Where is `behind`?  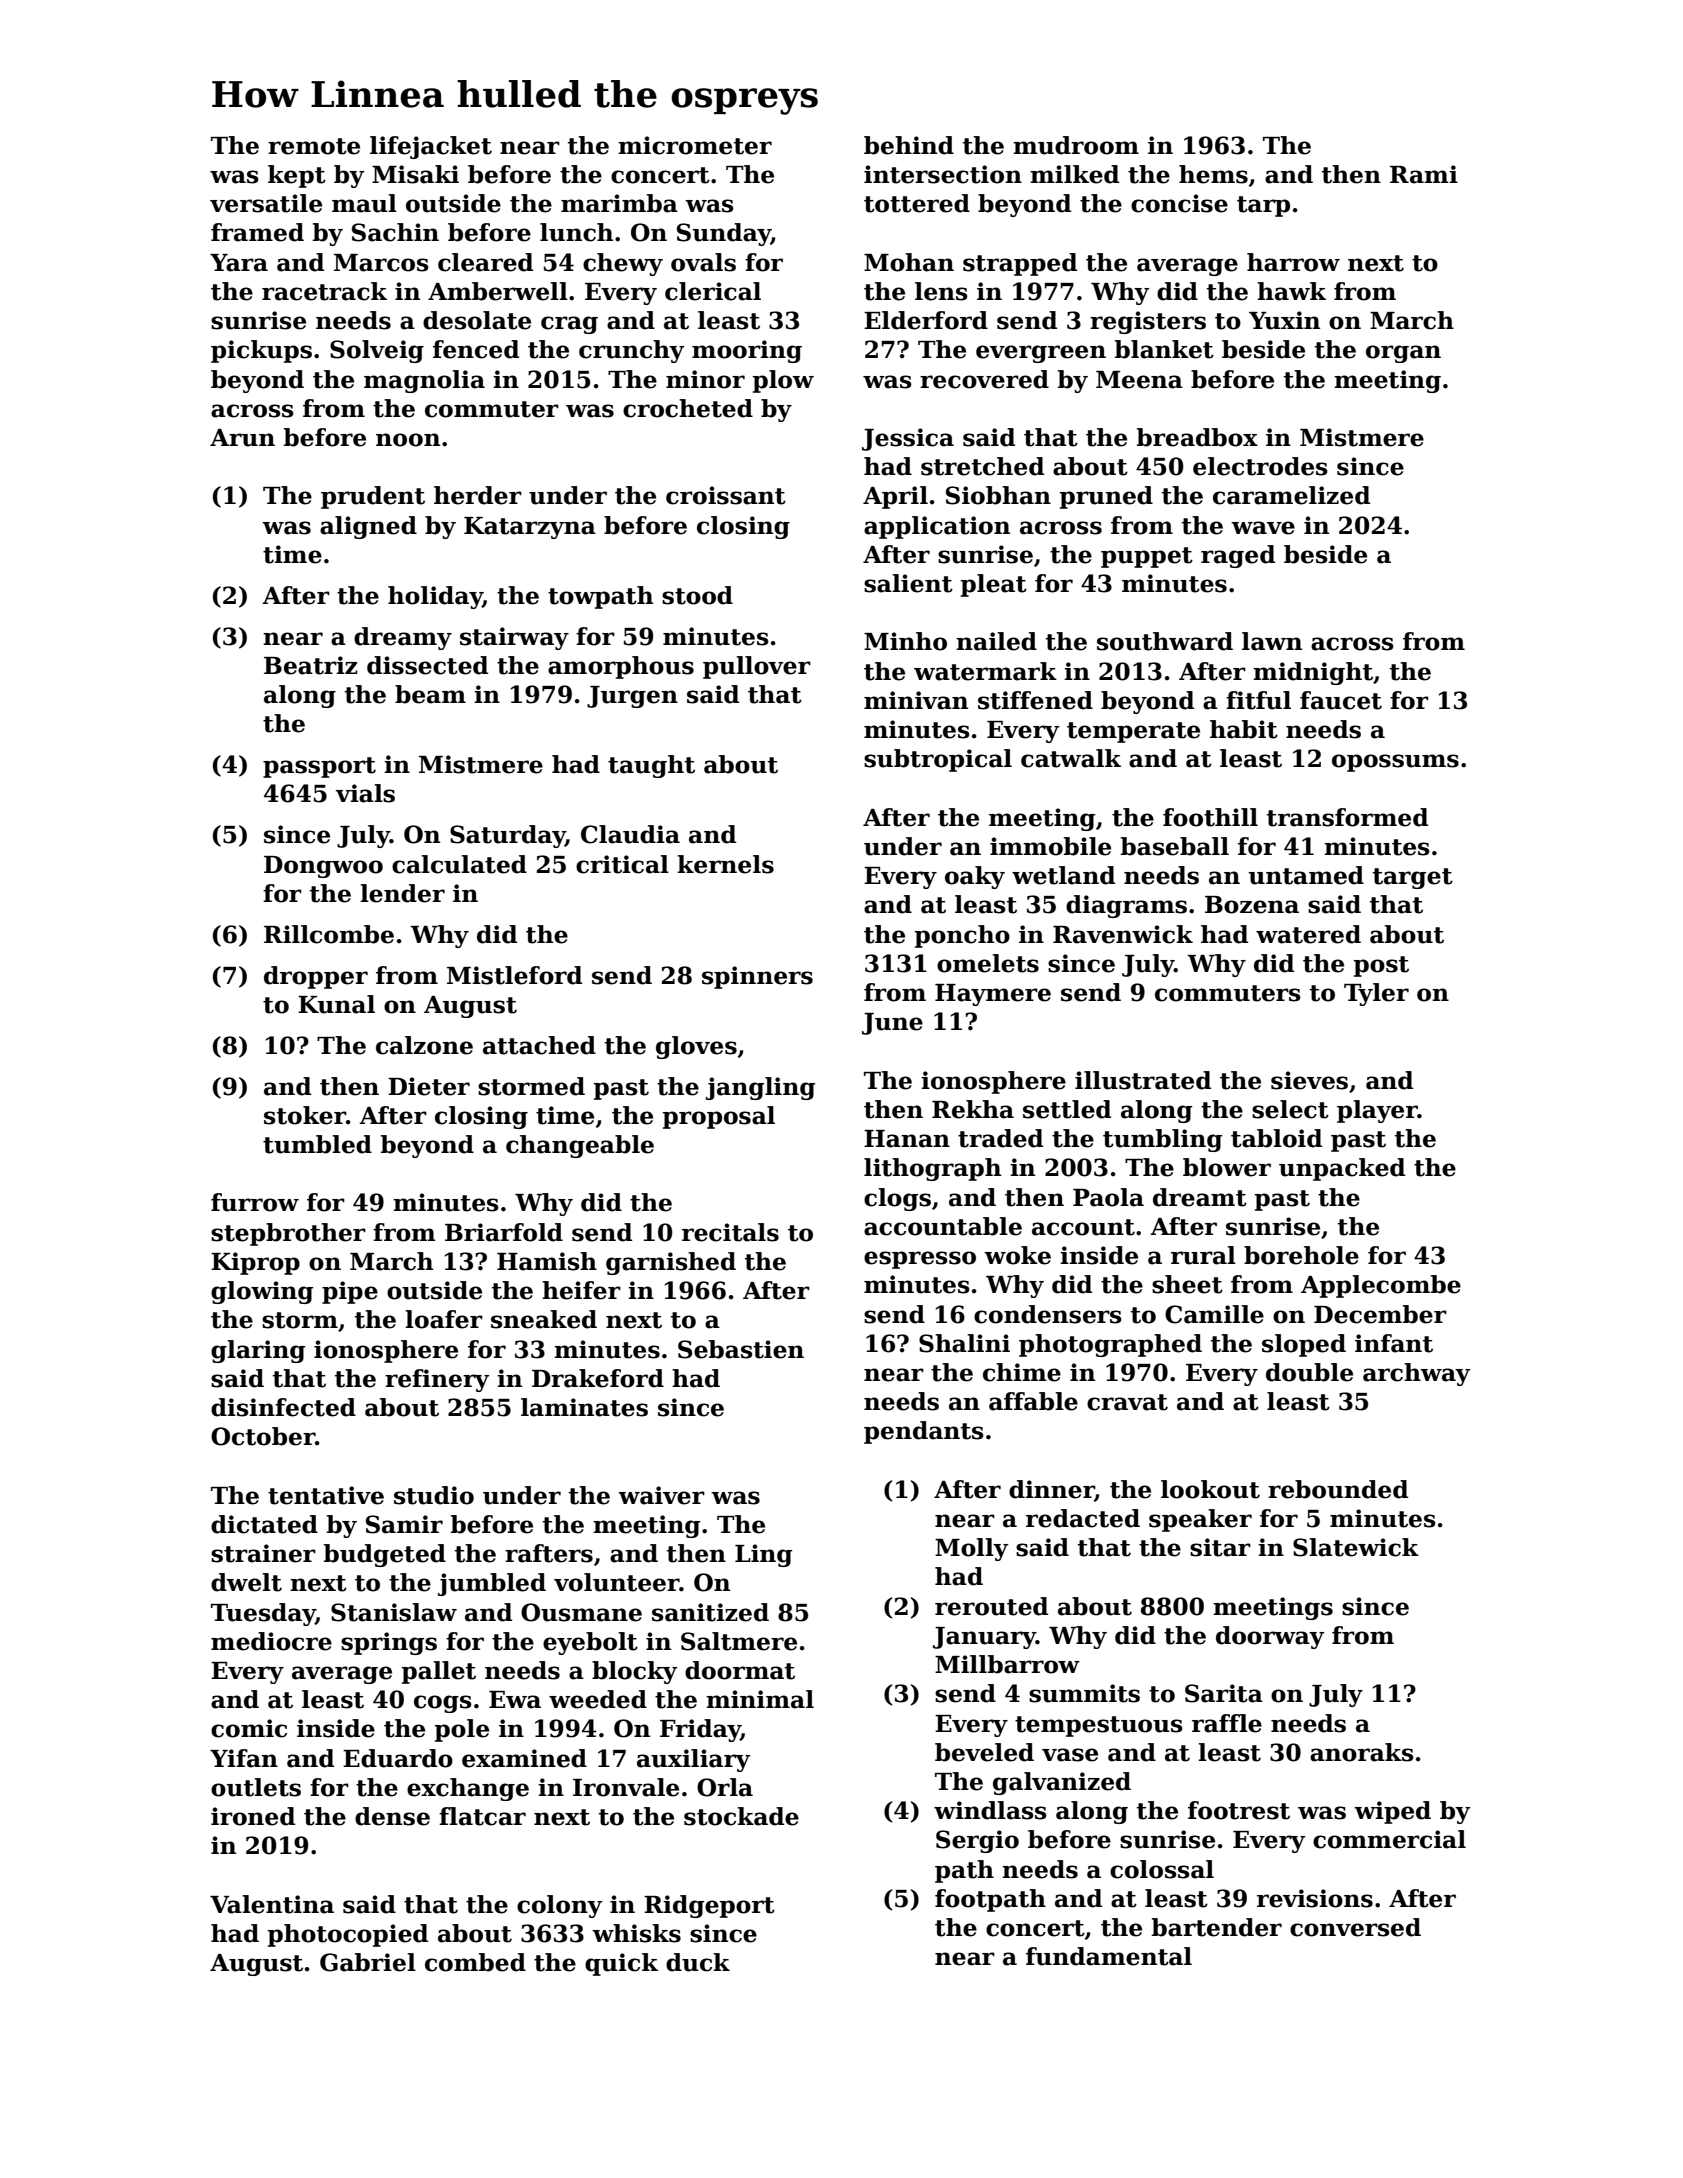 behind is located at coordinates (909, 145).
